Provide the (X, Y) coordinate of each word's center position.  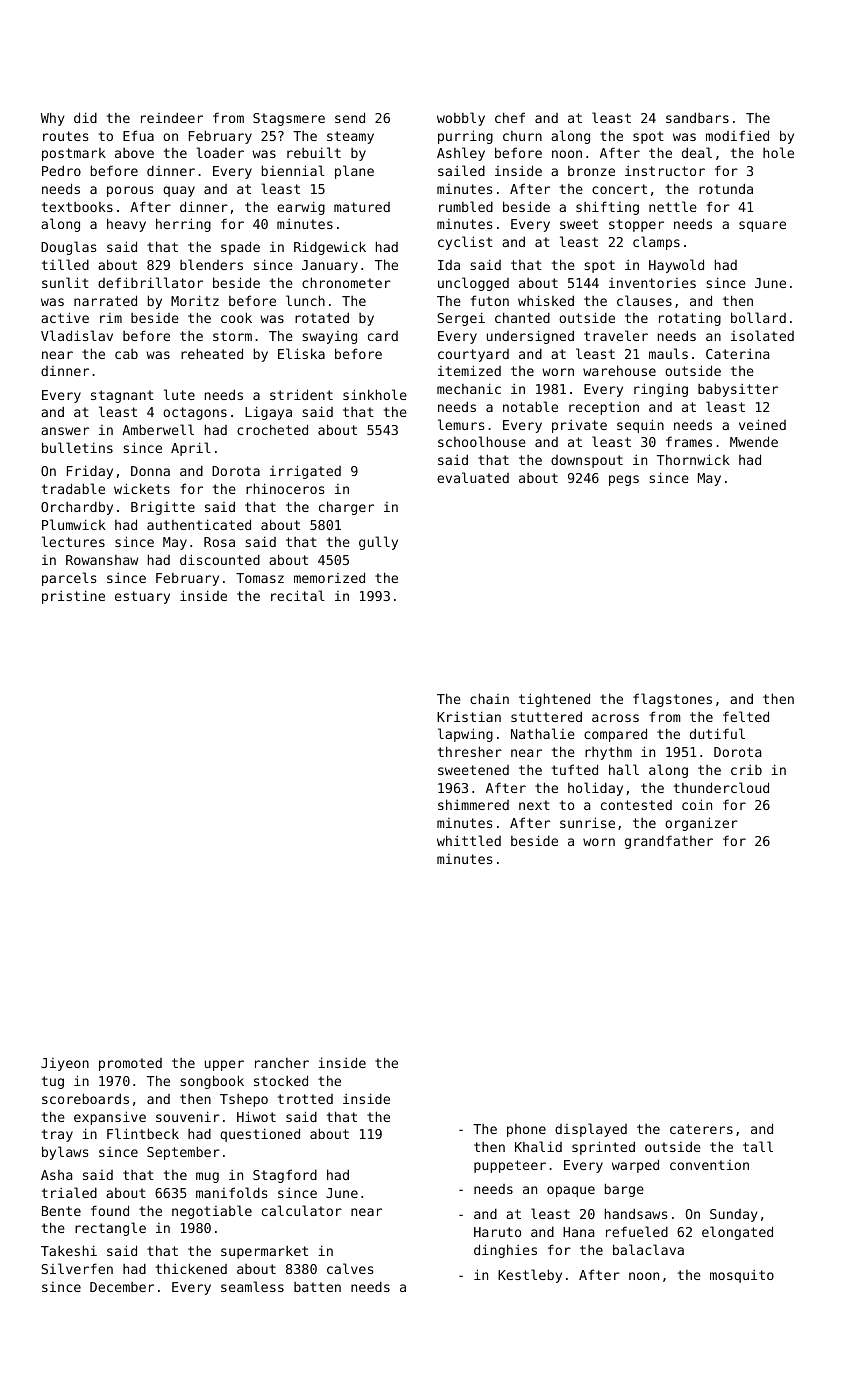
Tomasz (260, 578)
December (122, 1287)
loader (220, 152)
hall (624, 769)
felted (746, 716)
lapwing (465, 735)
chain (489, 698)
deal (697, 152)
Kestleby (530, 1276)
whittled (469, 840)
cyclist (465, 243)
